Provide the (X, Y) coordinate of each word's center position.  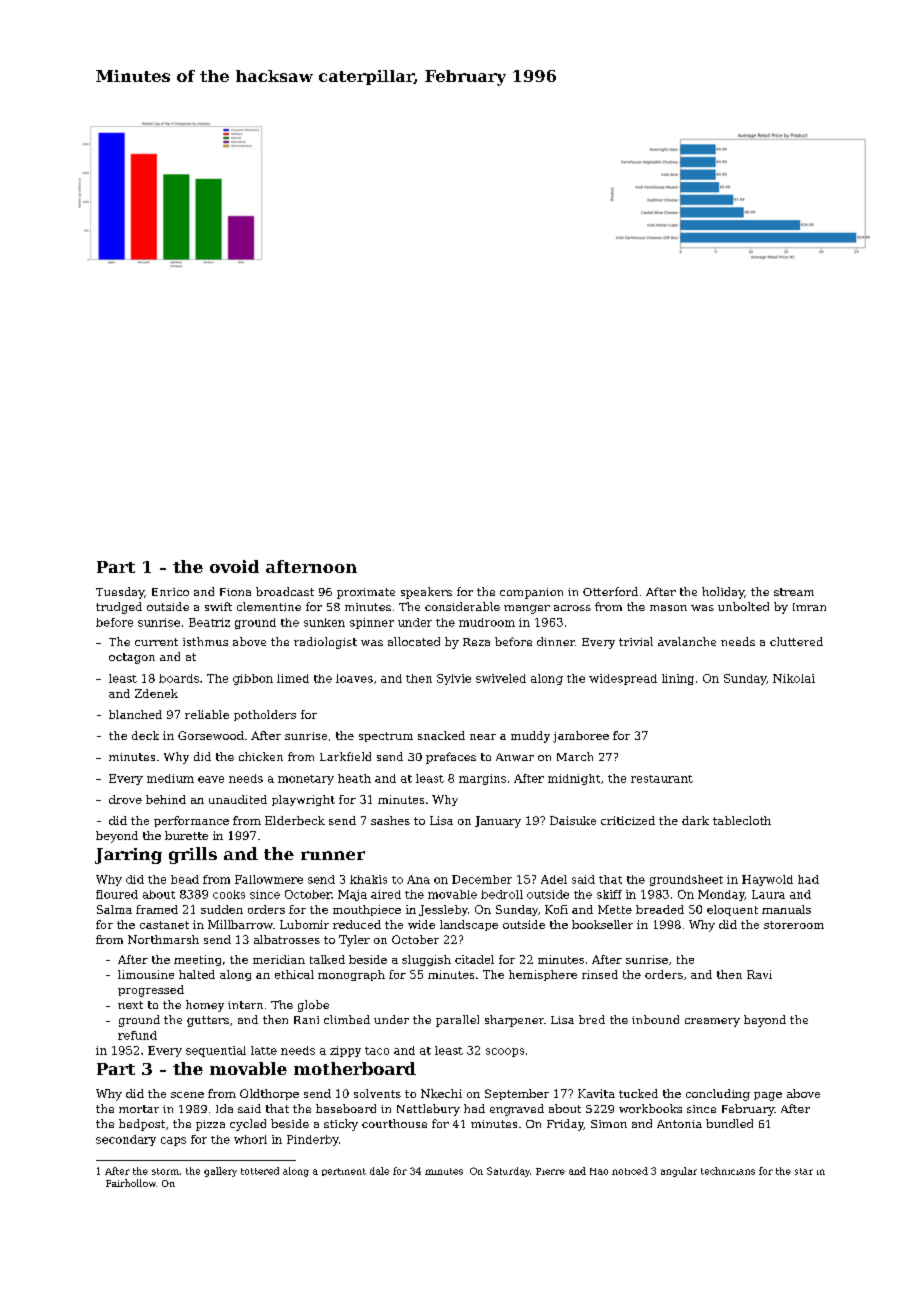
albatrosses (287, 939)
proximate (366, 593)
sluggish (426, 960)
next (130, 1005)
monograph (351, 975)
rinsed (600, 974)
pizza (210, 1125)
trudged (119, 608)
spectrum (386, 737)
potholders (265, 715)
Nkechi (441, 1093)
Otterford (610, 591)
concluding (718, 1095)
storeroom (794, 925)
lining (678, 679)
